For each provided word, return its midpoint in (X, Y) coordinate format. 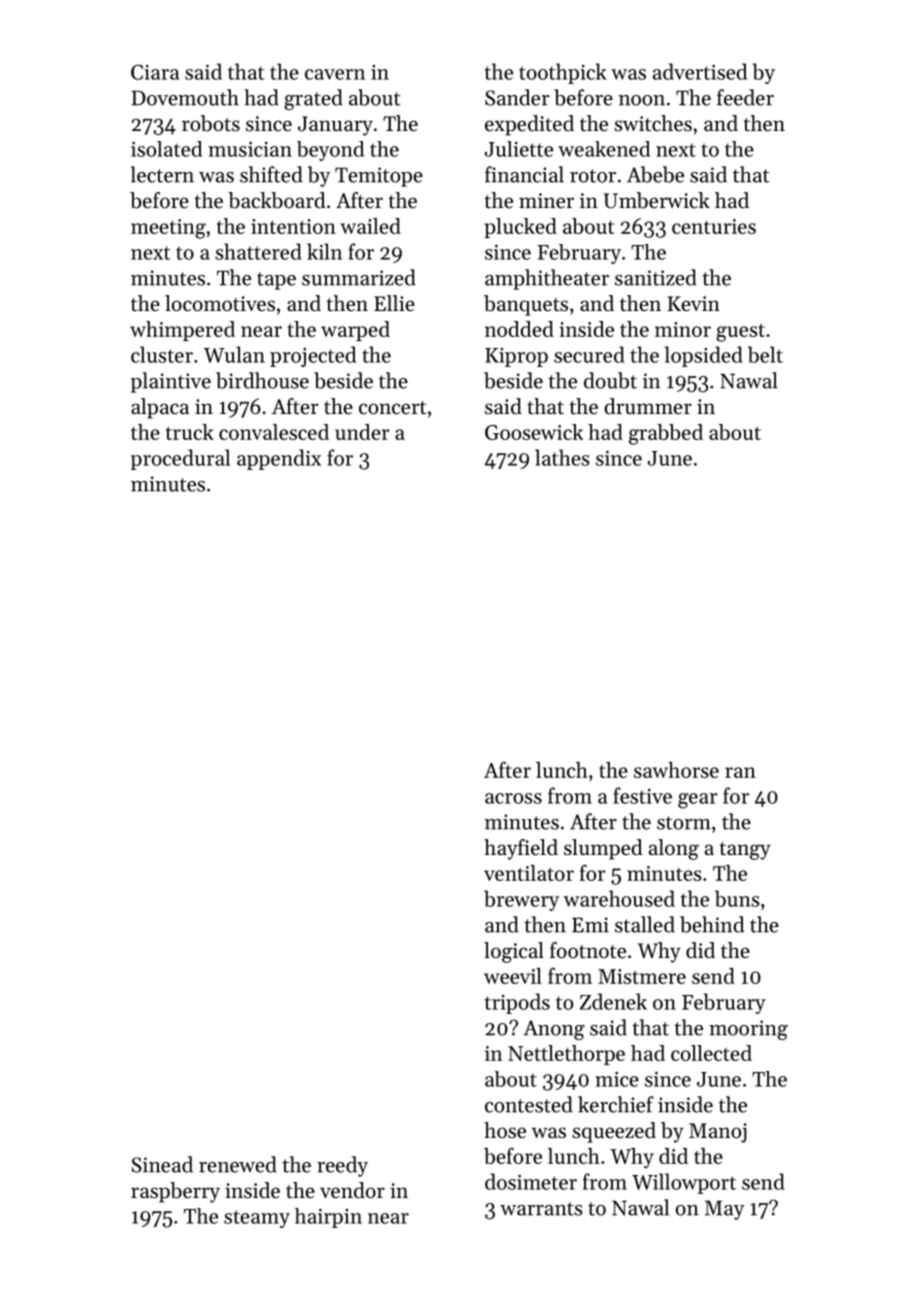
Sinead (162, 1164)
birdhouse (262, 380)
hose (505, 1130)
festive (642, 795)
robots (211, 123)
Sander (517, 97)
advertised (700, 71)
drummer (648, 406)
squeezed (614, 1132)
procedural (180, 459)
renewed (238, 1164)
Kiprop (516, 357)
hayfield (521, 849)
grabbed (666, 434)
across (513, 798)
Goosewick (534, 432)
